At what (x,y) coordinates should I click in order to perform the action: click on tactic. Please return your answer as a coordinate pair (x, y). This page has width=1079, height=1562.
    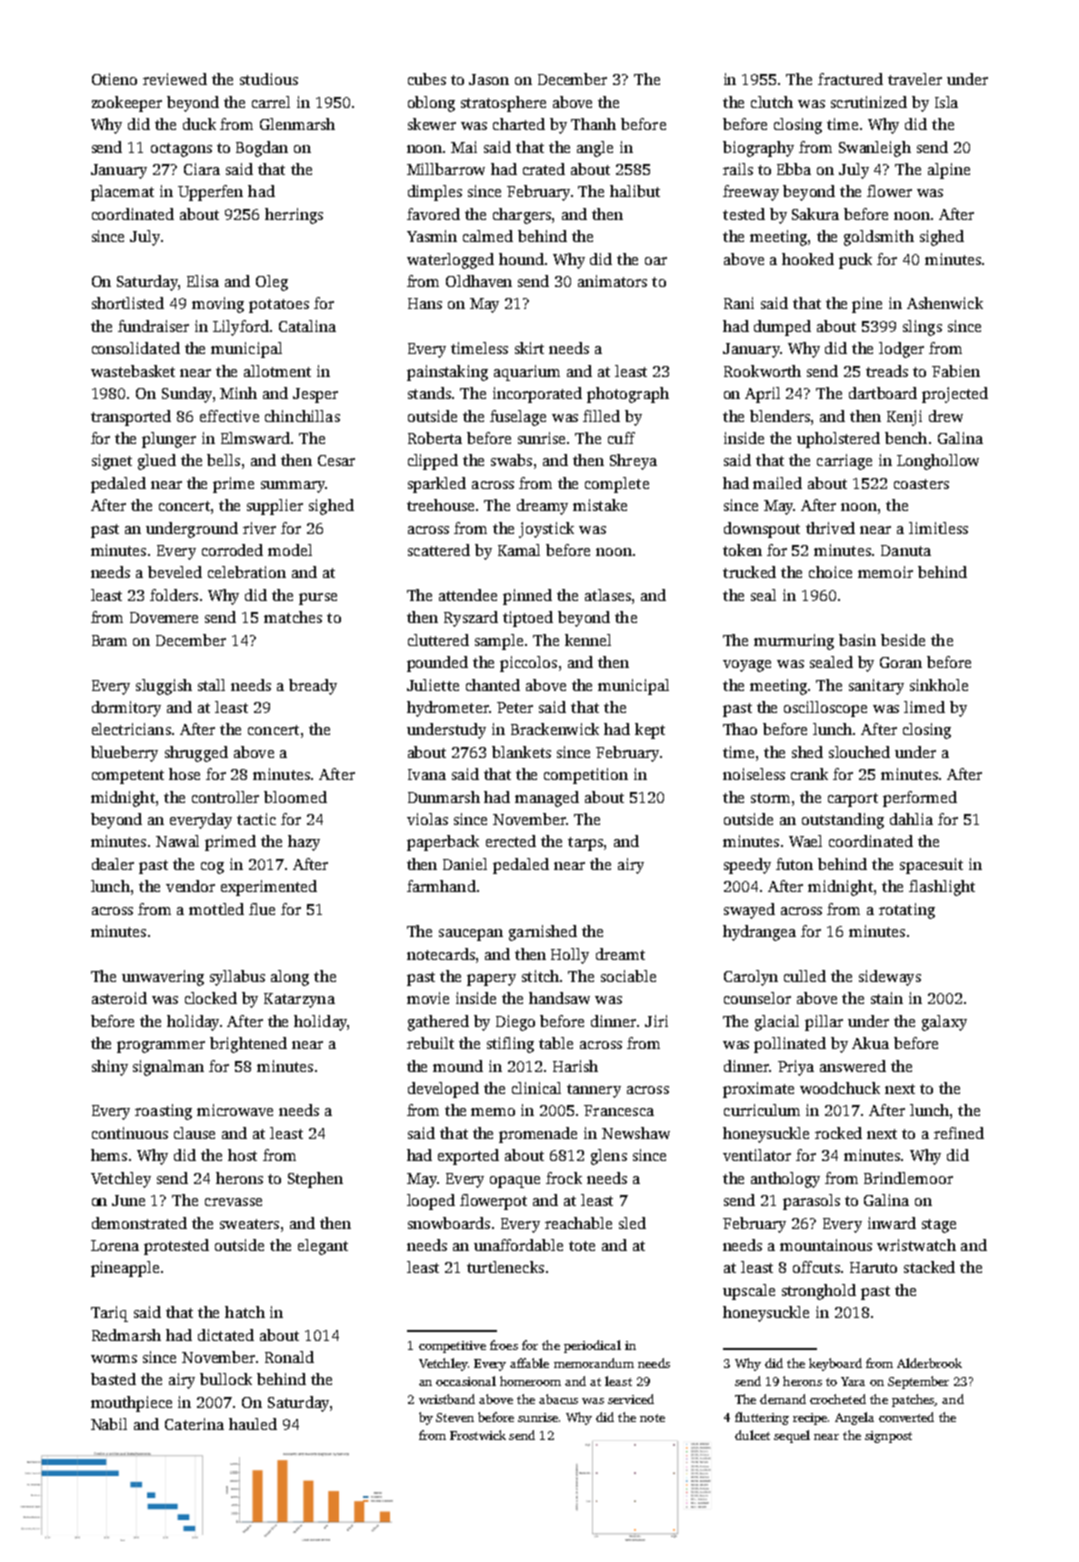
    Looking at the image, I should click on (256, 819).
